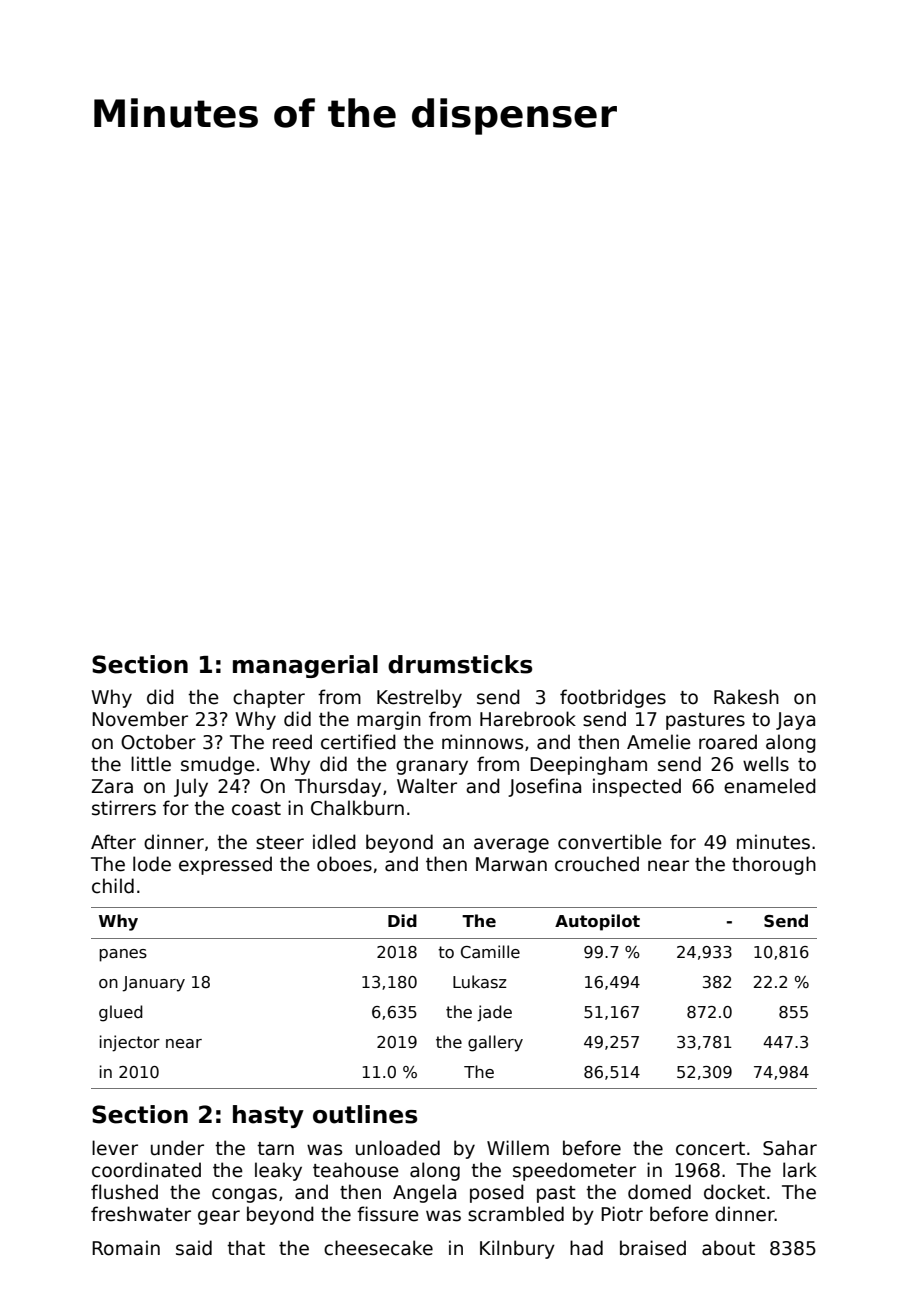 Image resolution: width=908 pixels, height=1316 pixels. What do you see at coordinates (305, 666) in the screenshot?
I see `managerial` at bounding box center [305, 666].
